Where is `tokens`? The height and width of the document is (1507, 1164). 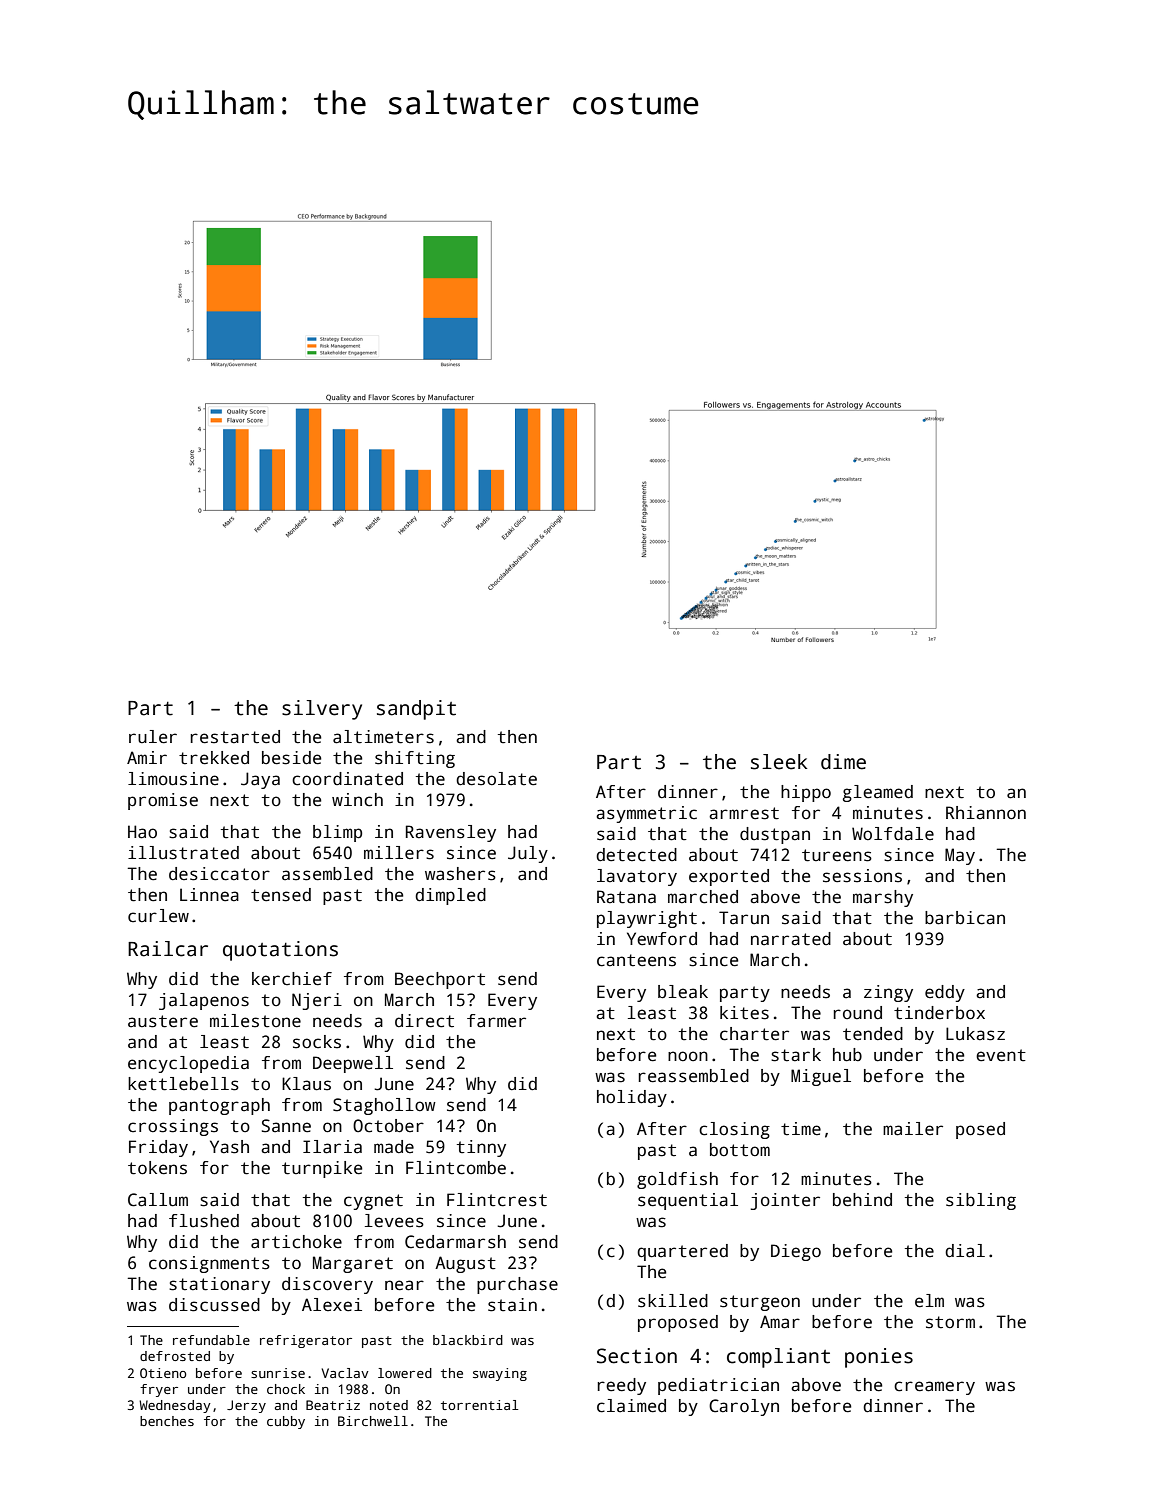 tokens is located at coordinates (157, 1168).
